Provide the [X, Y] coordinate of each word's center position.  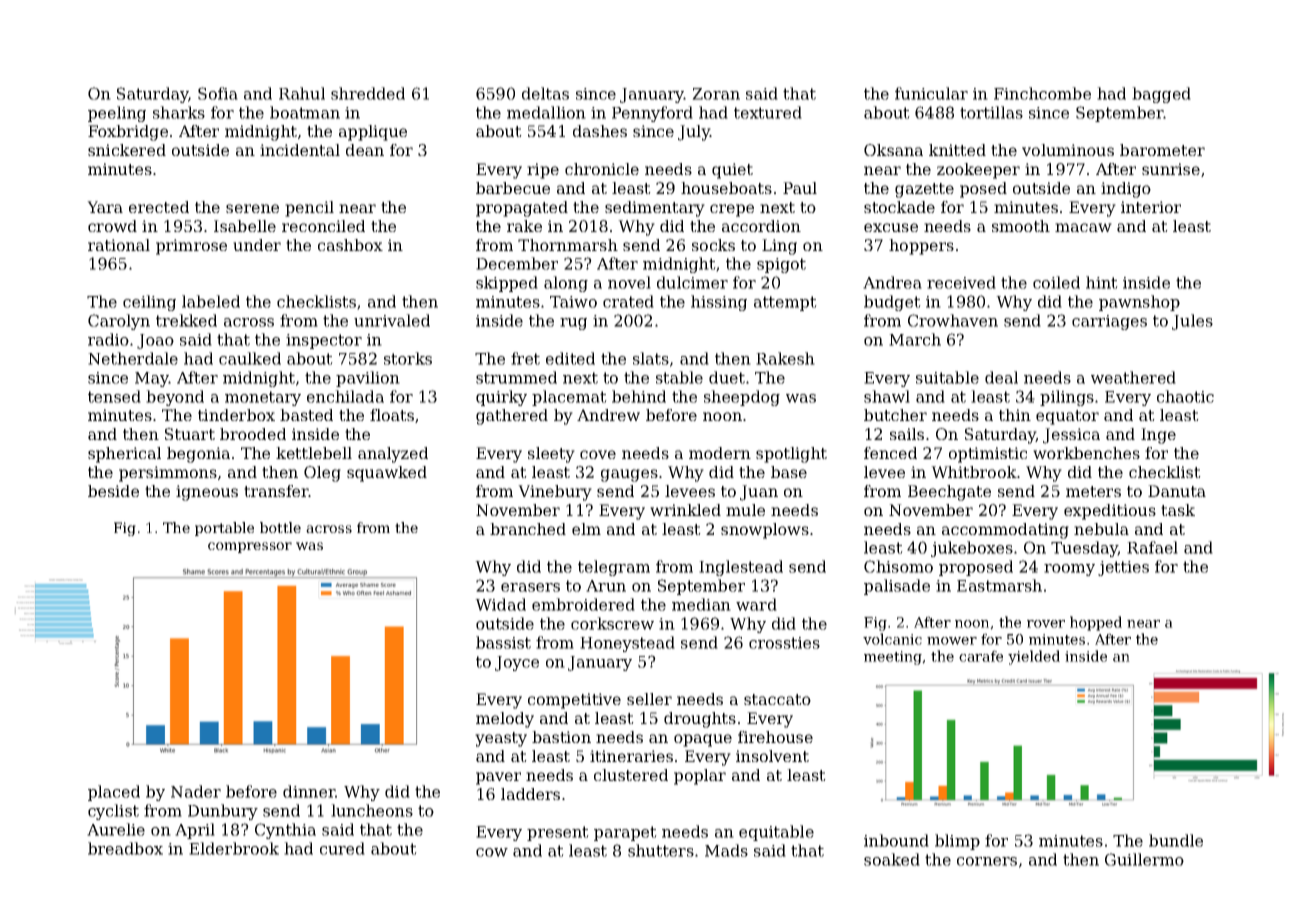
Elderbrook [234, 848]
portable [224, 529]
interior [1151, 207]
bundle [1176, 840]
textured [768, 112]
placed [114, 793]
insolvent [772, 756]
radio [108, 339]
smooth [1021, 226]
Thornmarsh [568, 245]
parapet [625, 833]
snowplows [765, 531]
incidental [300, 150]
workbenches [1086, 453]
